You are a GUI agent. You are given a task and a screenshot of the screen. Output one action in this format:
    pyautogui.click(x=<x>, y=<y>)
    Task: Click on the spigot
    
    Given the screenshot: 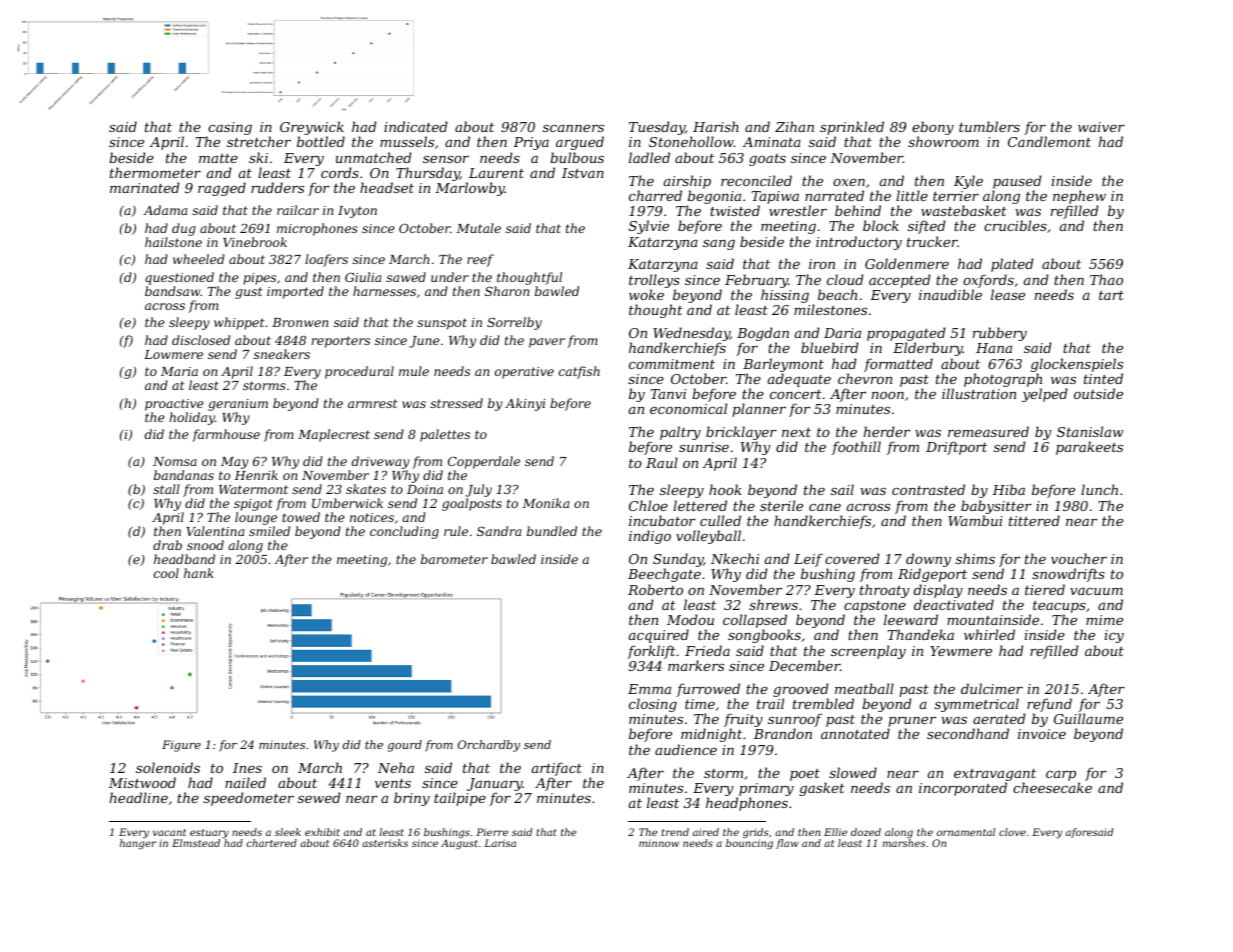 What is the action you would take?
    pyautogui.click(x=253, y=505)
